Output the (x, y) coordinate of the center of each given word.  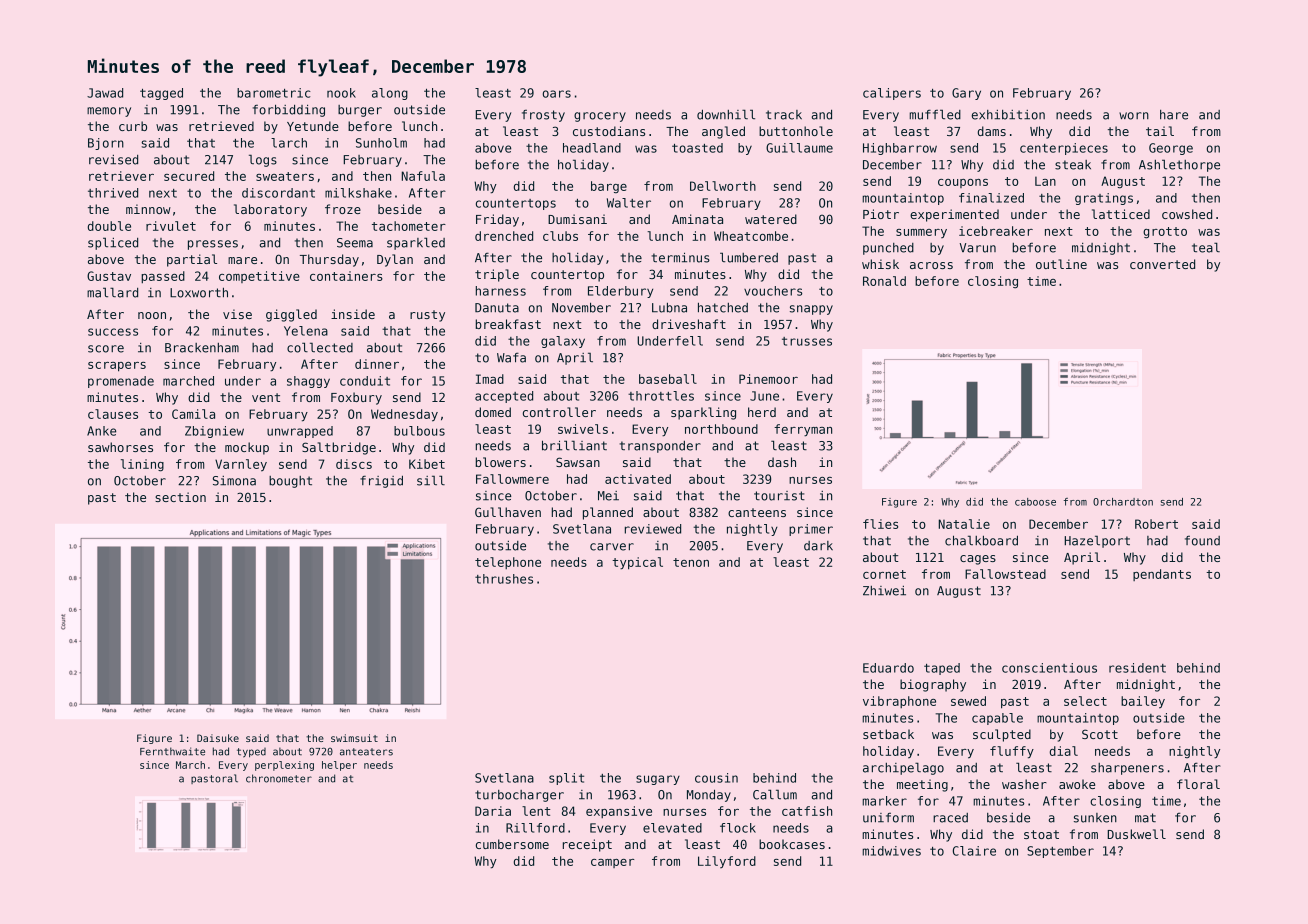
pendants (1162, 575)
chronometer (279, 778)
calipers (892, 94)
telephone (508, 563)
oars (557, 94)
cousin (716, 778)
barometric (274, 93)
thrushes (504, 579)
